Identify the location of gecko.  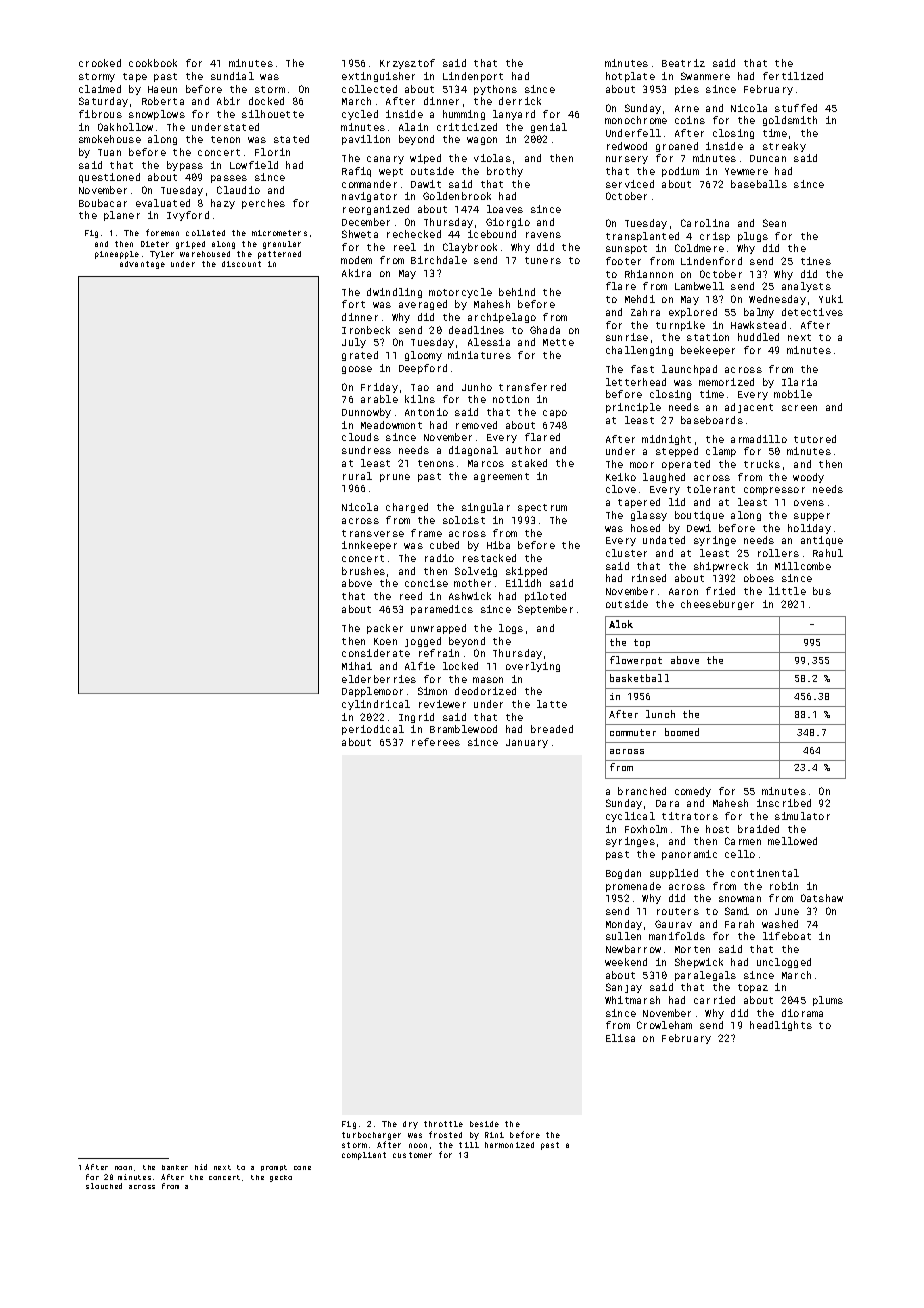
(281, 1178).
